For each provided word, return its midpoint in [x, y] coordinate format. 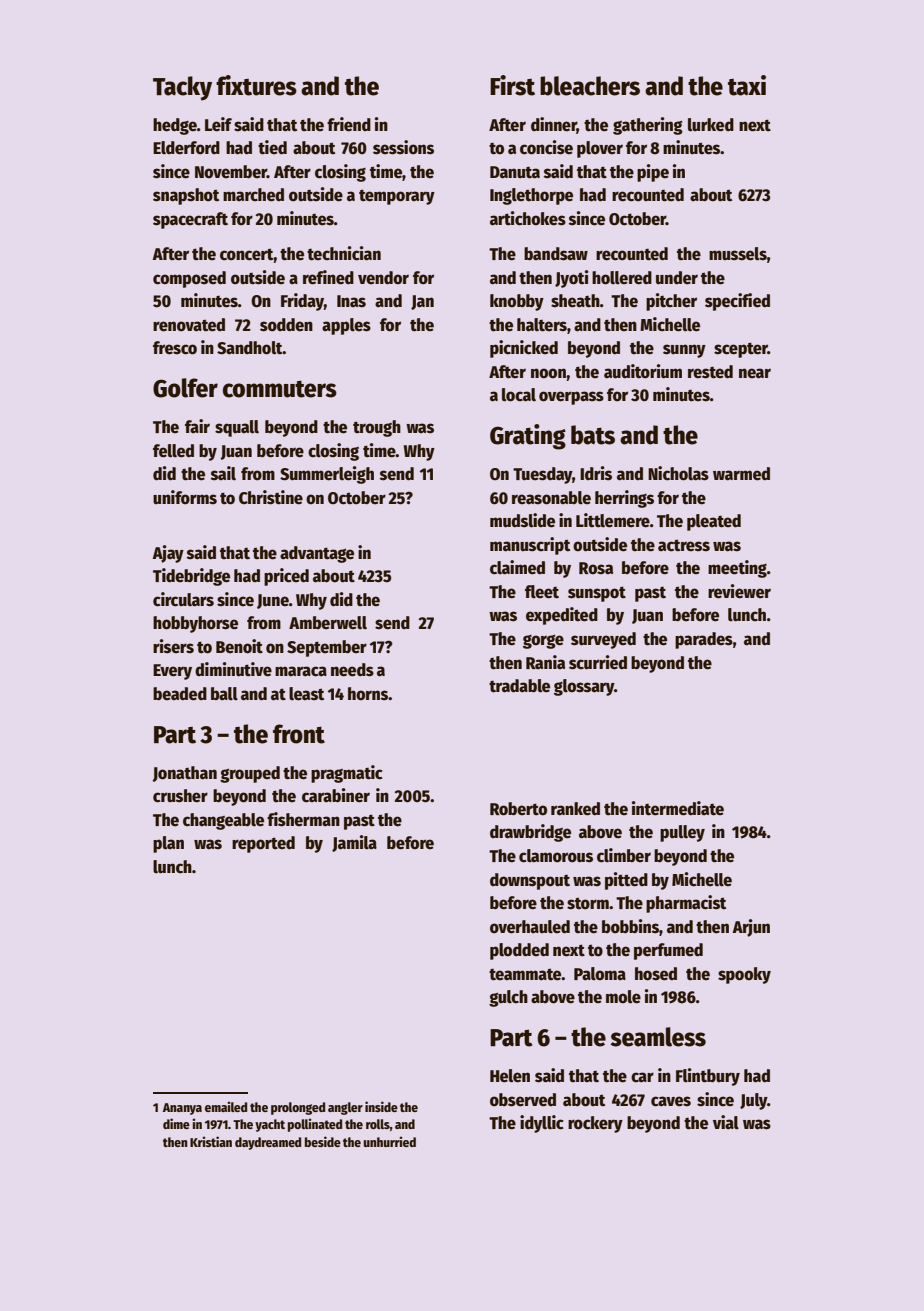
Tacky [182, 88]
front [299, 734]
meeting [737, 569]
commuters [280, 389]
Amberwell [328, 623]
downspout [530, 881]
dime [176, 1123]
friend [349, 124]
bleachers [590, 86]
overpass [571, 398]
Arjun [751, 928]
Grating [528, 437]
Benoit [239, 646]
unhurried [389, 1141]
